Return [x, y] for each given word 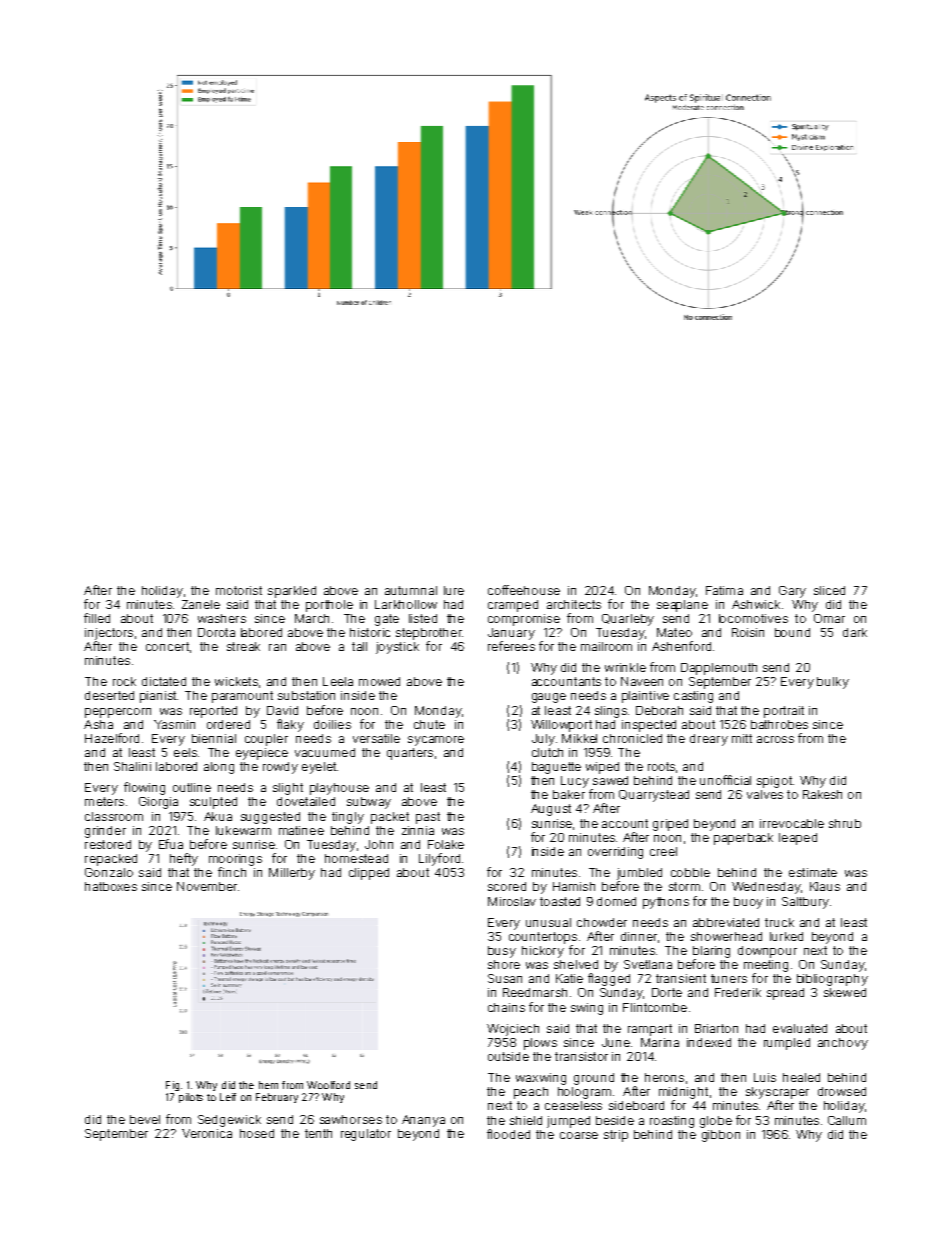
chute [429, 724]
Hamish [574, 886]
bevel [145, 1119]
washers [222, 618]
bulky [833, 683]
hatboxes [111, 886]
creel [663, 851]
